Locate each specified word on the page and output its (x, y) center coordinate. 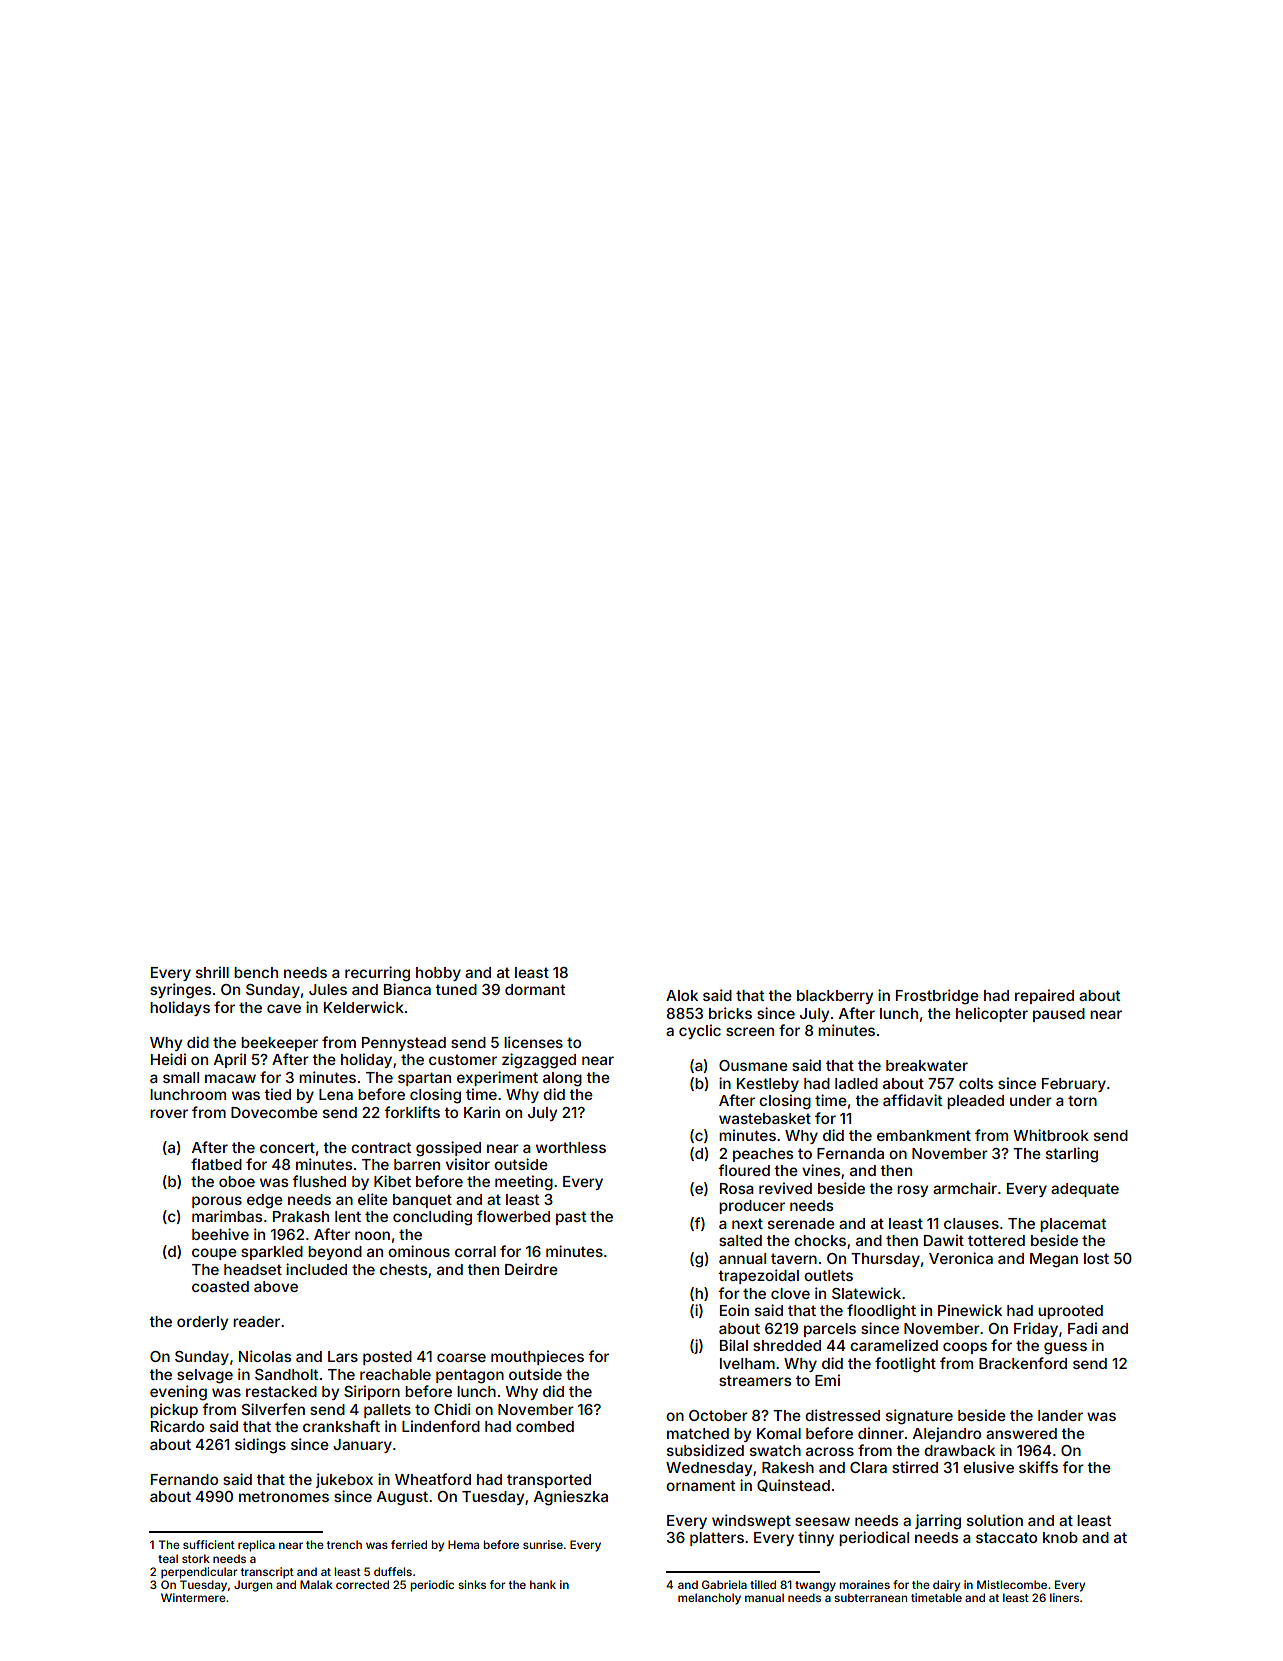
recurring (377, 974)
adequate (1085, 1190)
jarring (938, 1522)
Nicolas (265, 1356)
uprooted (1070, 1312)
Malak (316, 1584)
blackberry (835, 997)
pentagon (470, 1376)
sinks (472, 1584)
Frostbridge (937, 997)
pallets (387, 1411)
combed (545, 1426)
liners (1064, 1597)
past (571, 1218)
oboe (237, 1181)
